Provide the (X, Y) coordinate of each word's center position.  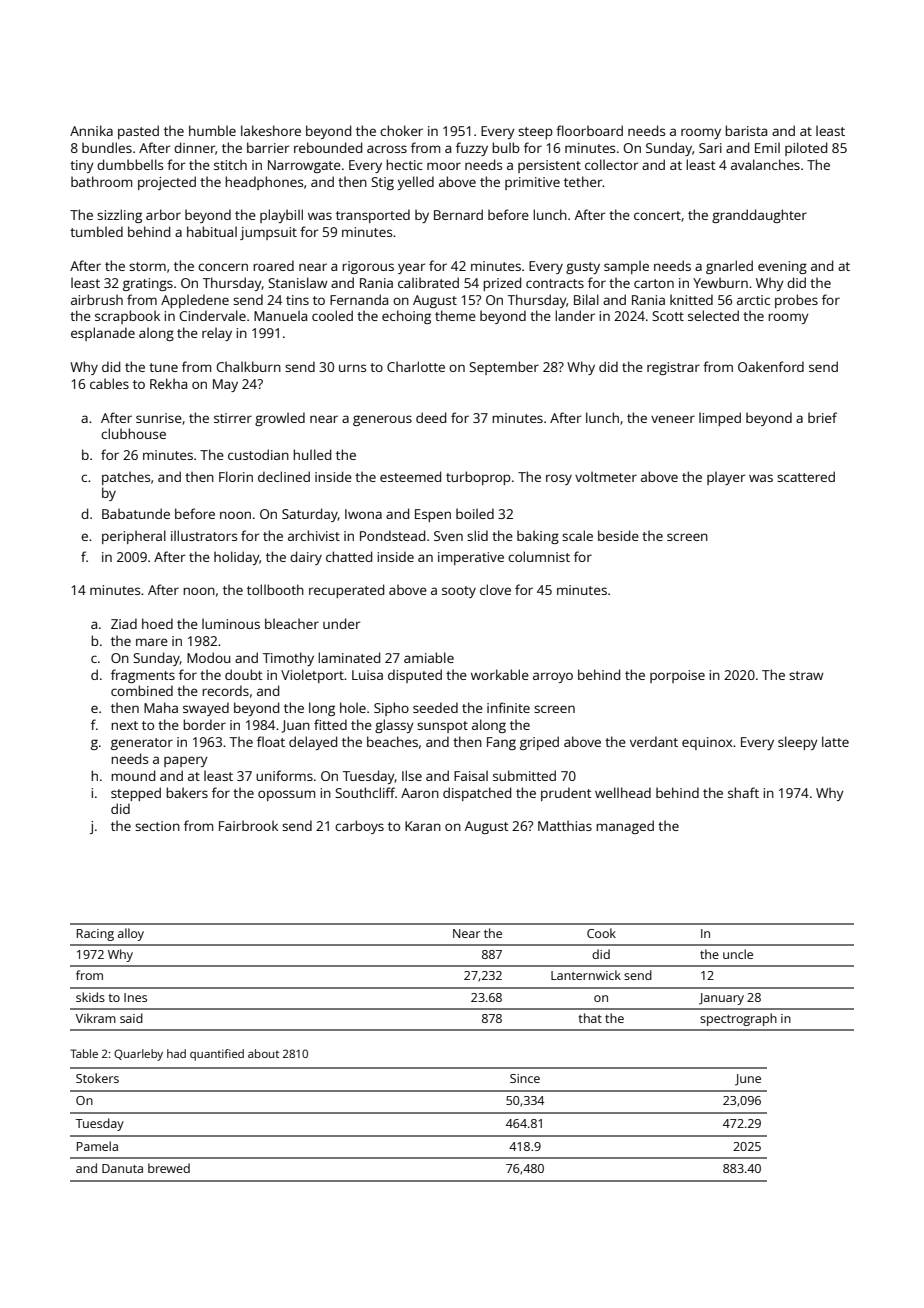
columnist (539, 556)
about (263, 1053)
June (748, 1080)
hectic (404, 164)
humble (212, 130)
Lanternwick (586, 975)
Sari (710, 148)
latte (835, 741)
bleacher (292, 623)
